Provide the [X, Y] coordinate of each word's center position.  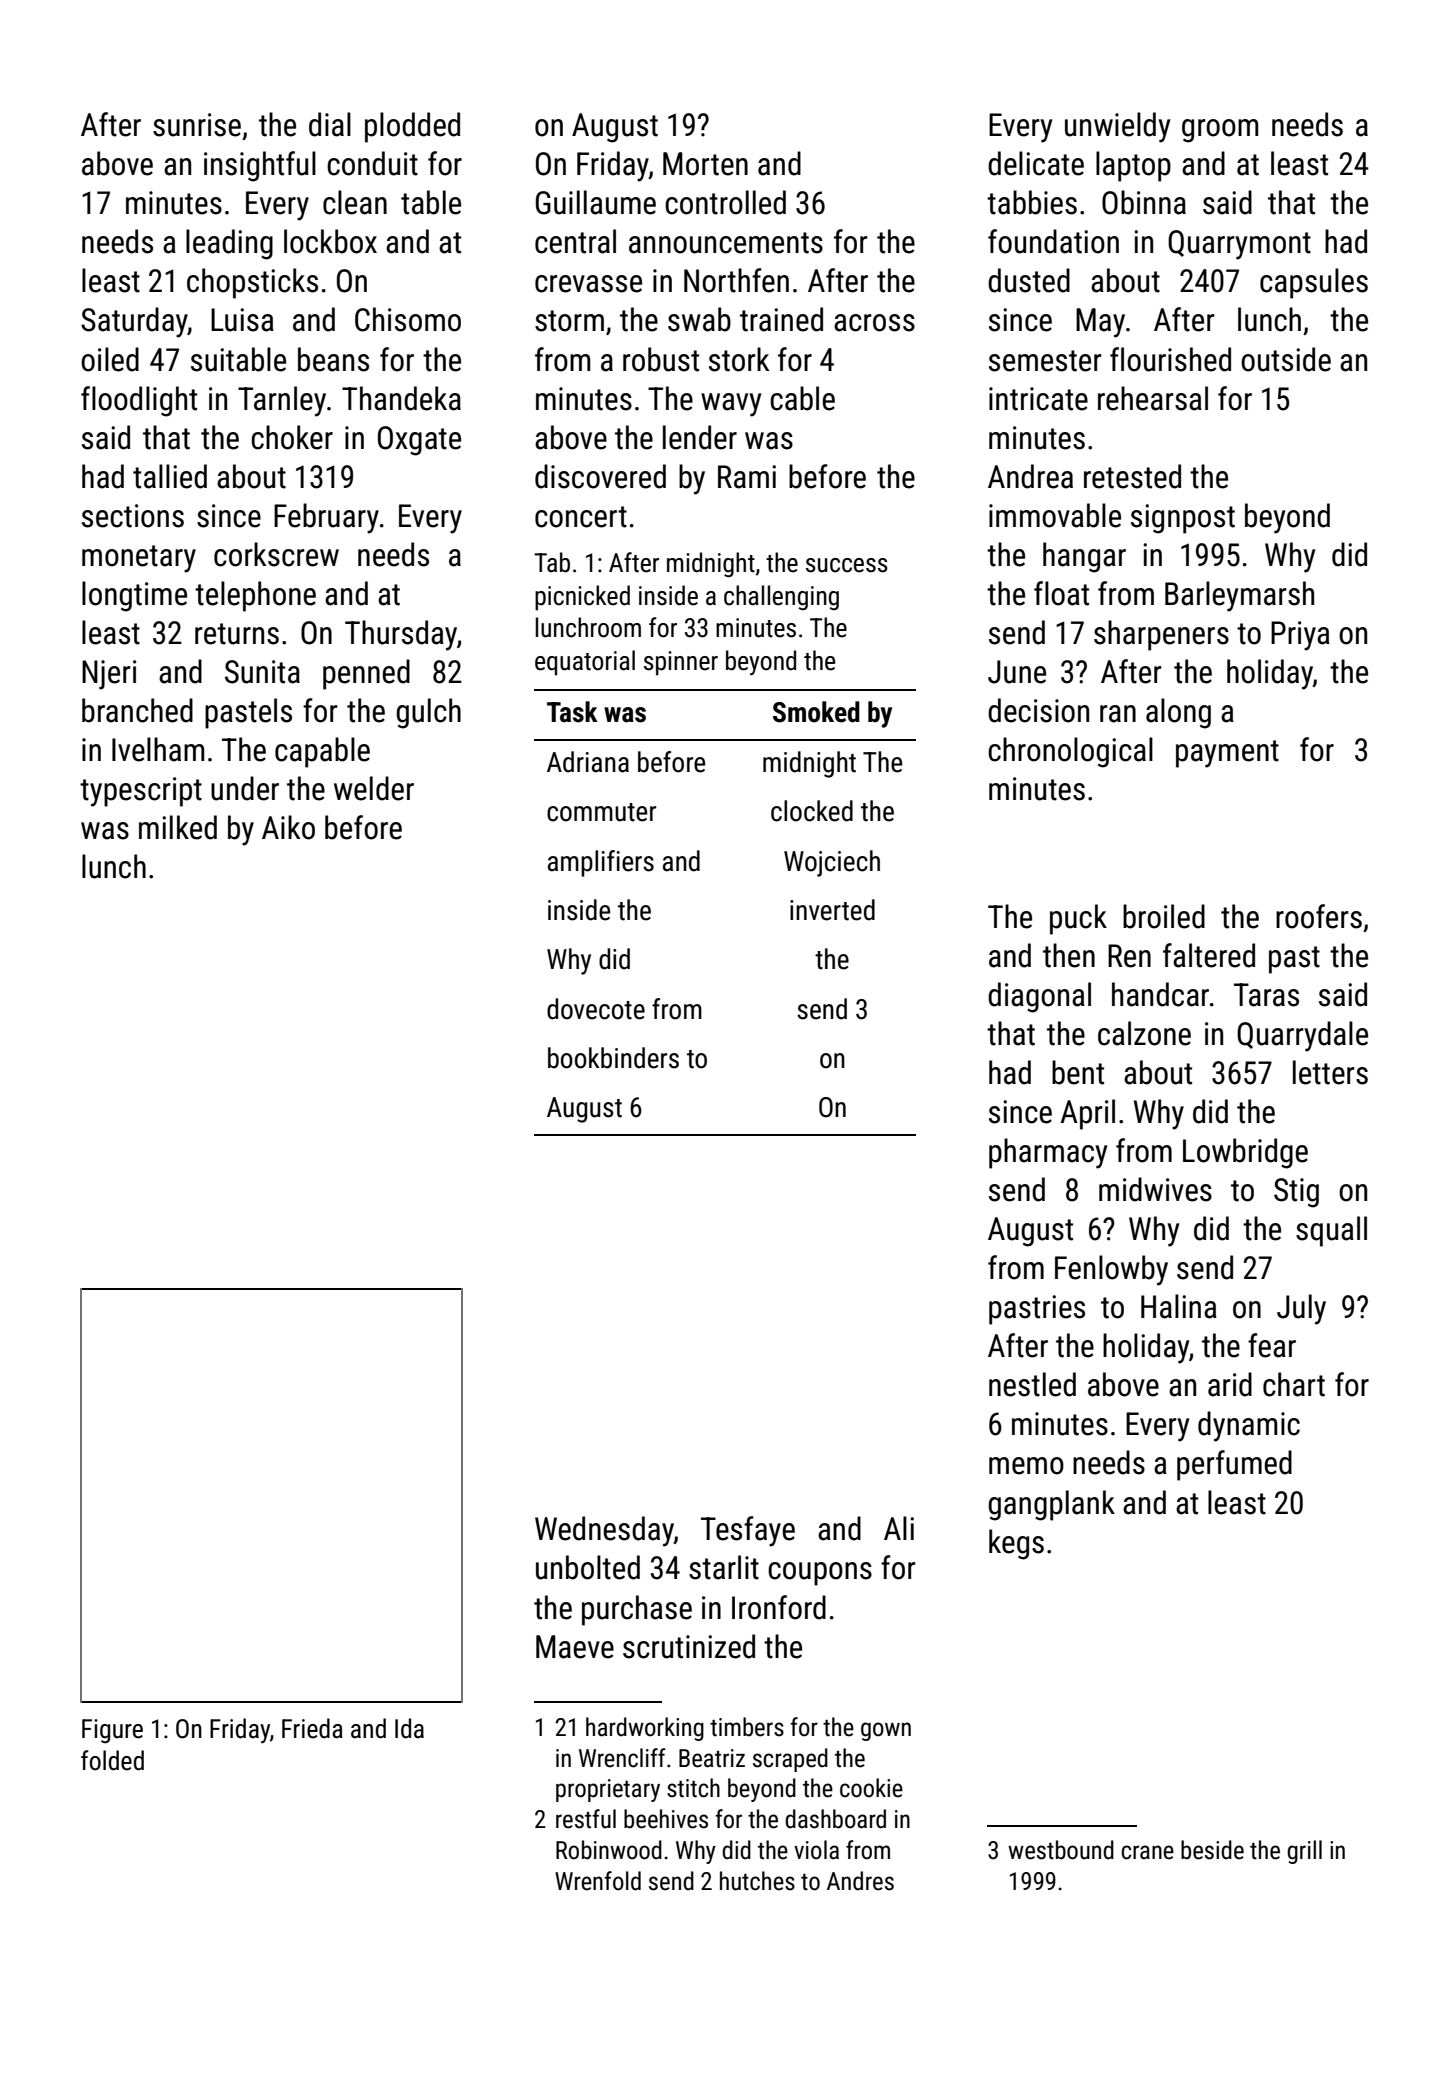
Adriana [588, 762]
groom [1220, 131]
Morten [705, 164]
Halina [1179, 1306]
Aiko [288, 827]
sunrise [197, 125]
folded [112, 1760]
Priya [1300, 636]
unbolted [588, 1567]
